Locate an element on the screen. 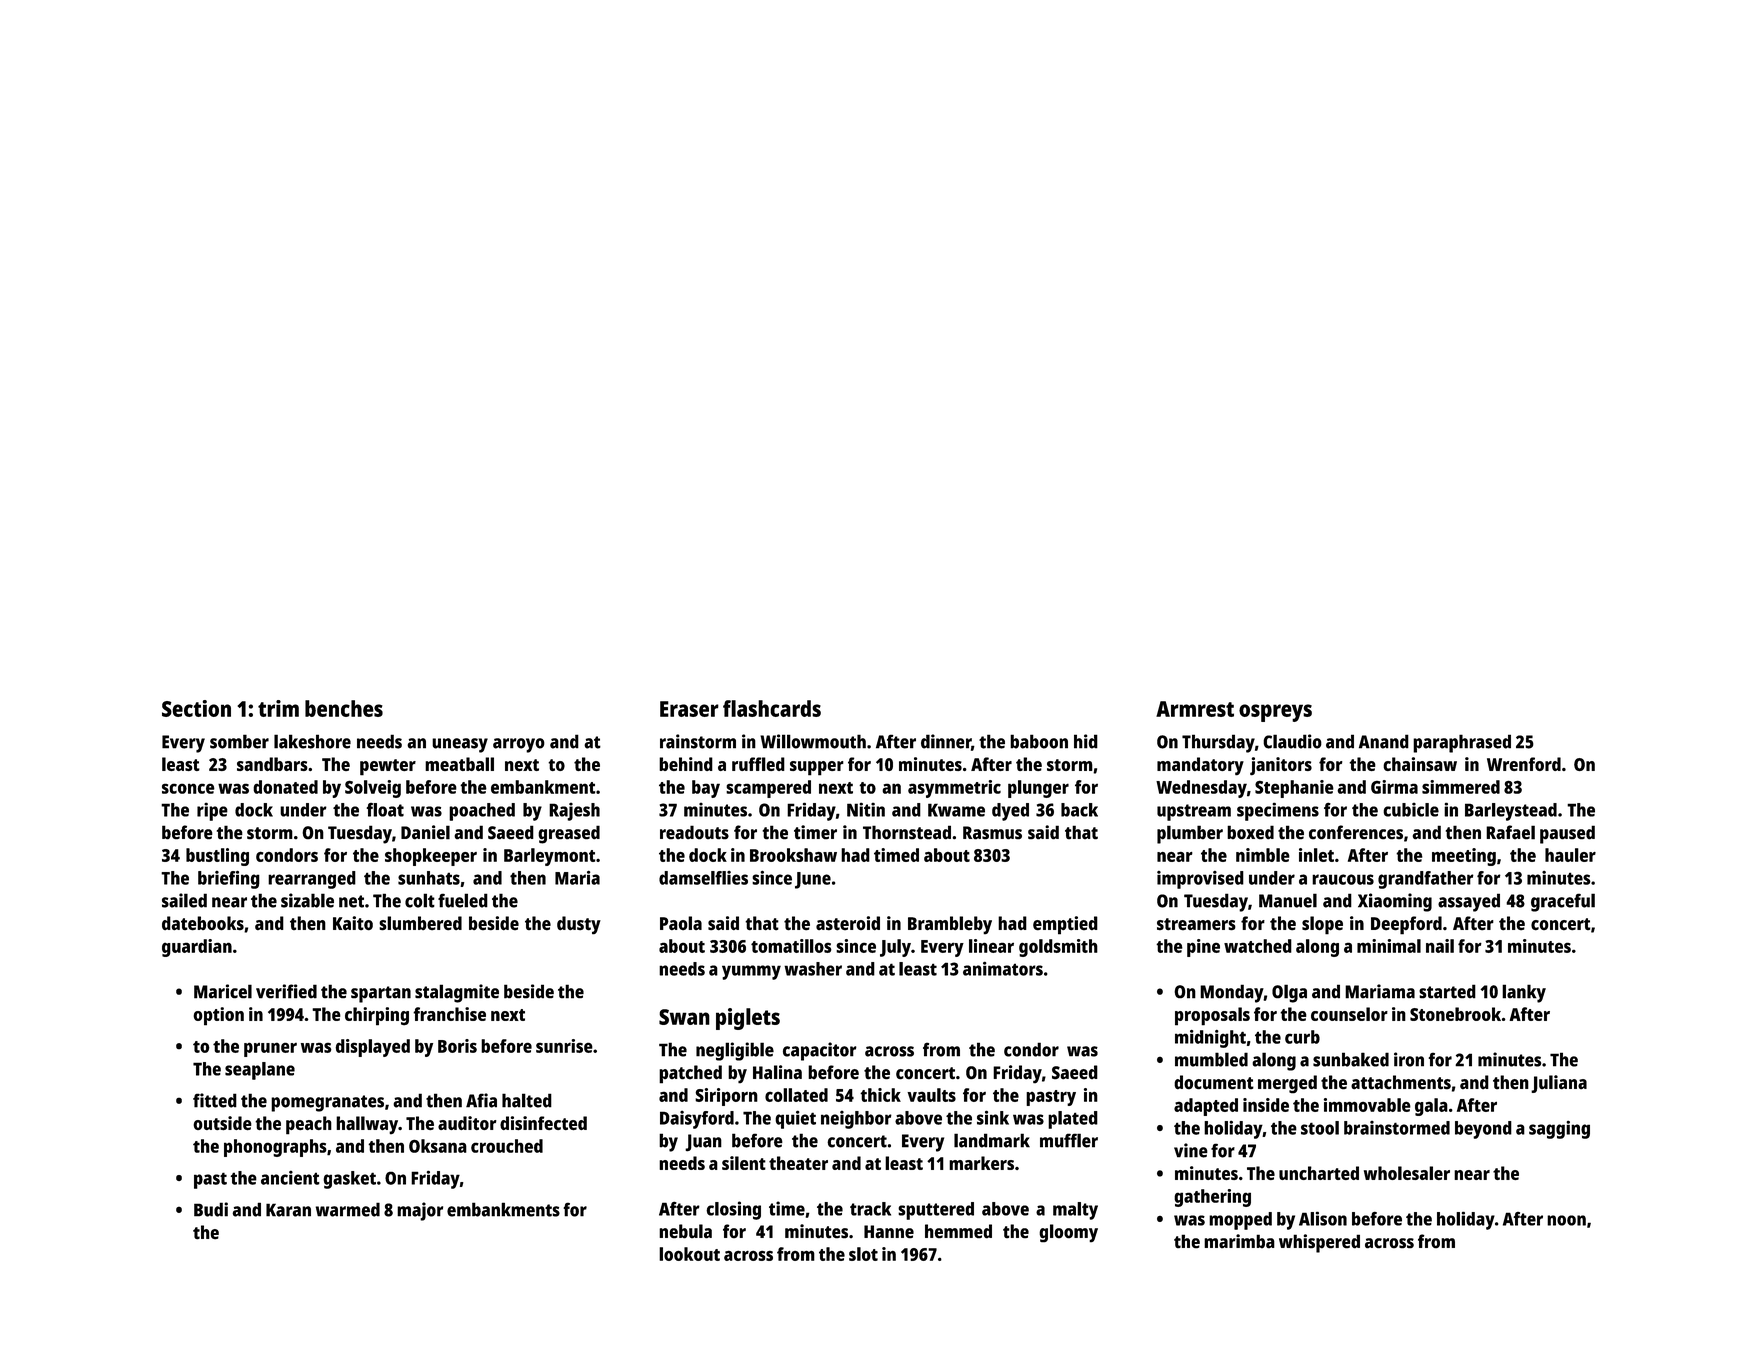  Eraser is located at coordinates (689, 709).
